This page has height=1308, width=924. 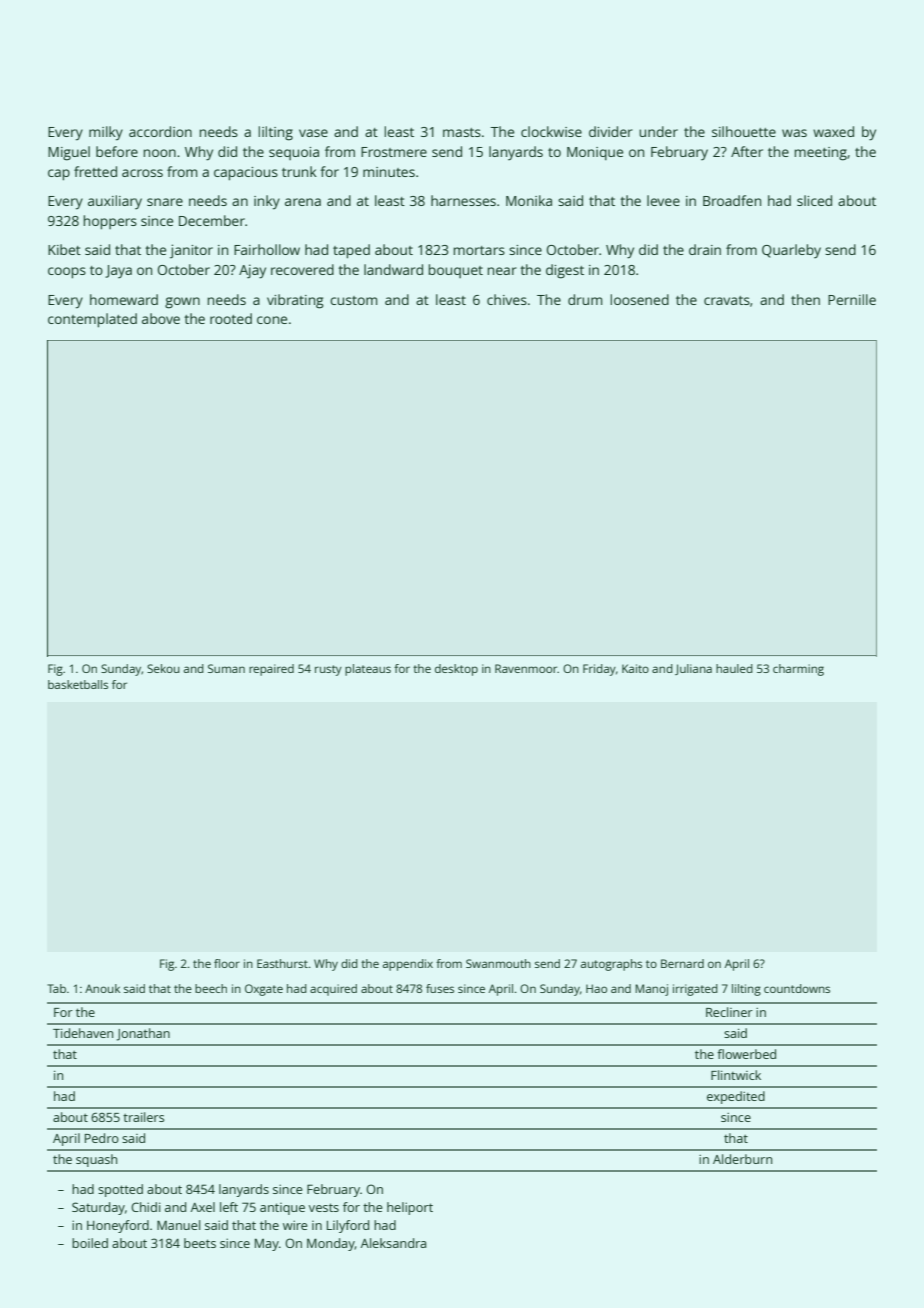 What do you see at coordinates (456, 670) in the page?
I see `desktop` at bounding box center [456, 670].
